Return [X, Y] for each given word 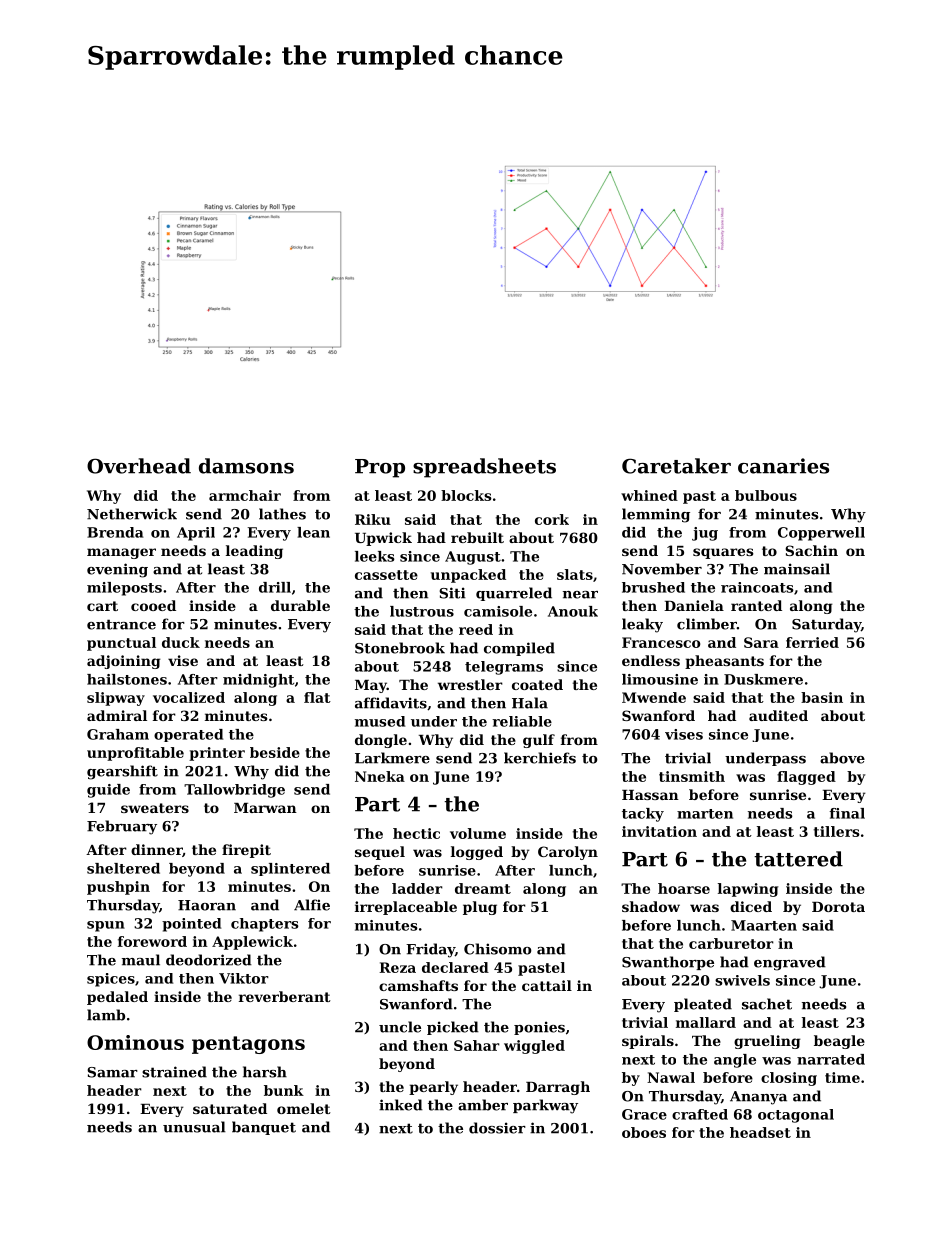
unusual [194, 1127]
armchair [245, 495]
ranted [756, 605]
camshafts [418, 985]
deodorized [209, 960]
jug [705, 534]
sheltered [123, 868]
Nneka [380, 776]
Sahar [477, 1045]
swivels [742, 980]
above [842, 758]
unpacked [468, 576]
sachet [767, 1004]
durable [300, 605]
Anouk [573, 611]
